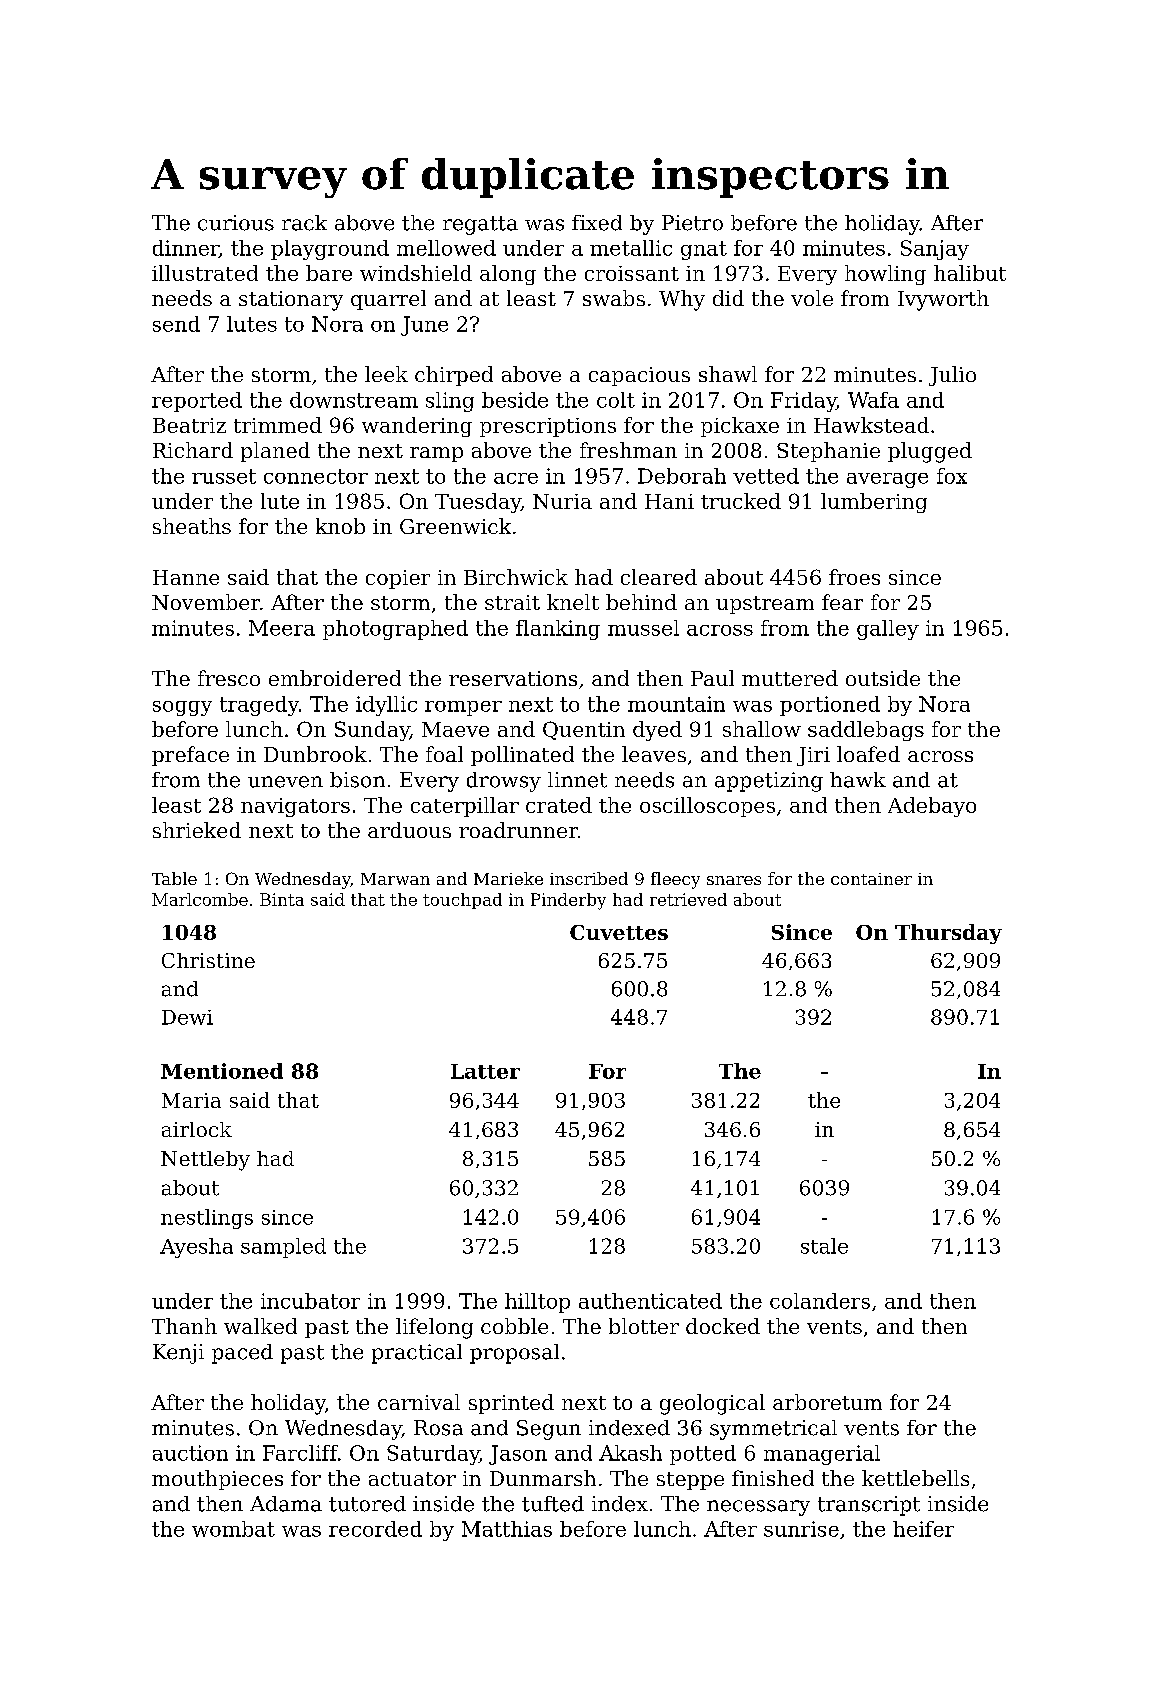 The image size is (1162, 1683). I want to click on Pietro, so click(692, 223).
